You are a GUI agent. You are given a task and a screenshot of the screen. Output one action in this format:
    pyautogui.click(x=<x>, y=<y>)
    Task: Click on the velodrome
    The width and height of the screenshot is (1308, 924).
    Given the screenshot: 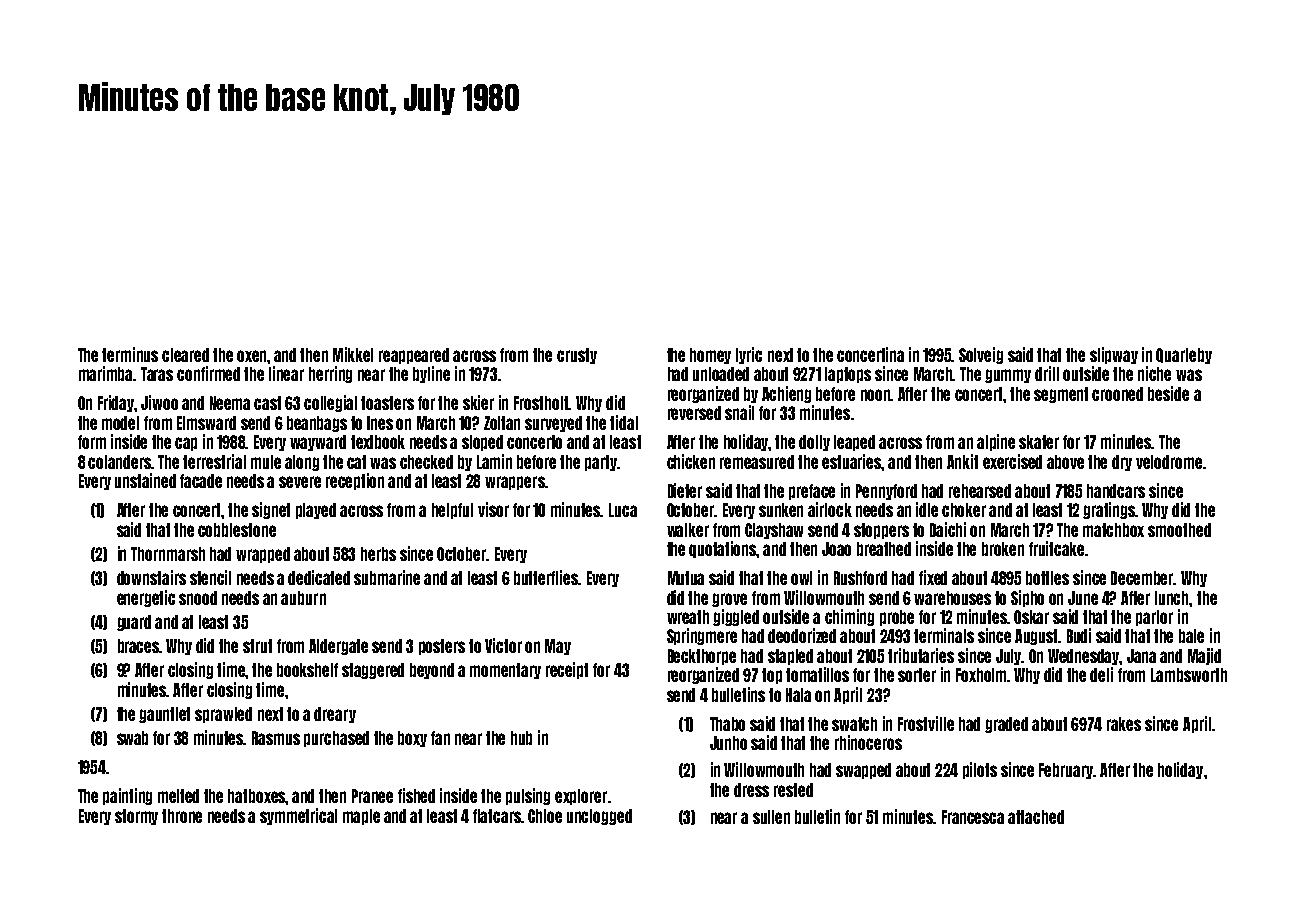 What is the action you would take?
    pyautogui.click(x=1169, y=462)
